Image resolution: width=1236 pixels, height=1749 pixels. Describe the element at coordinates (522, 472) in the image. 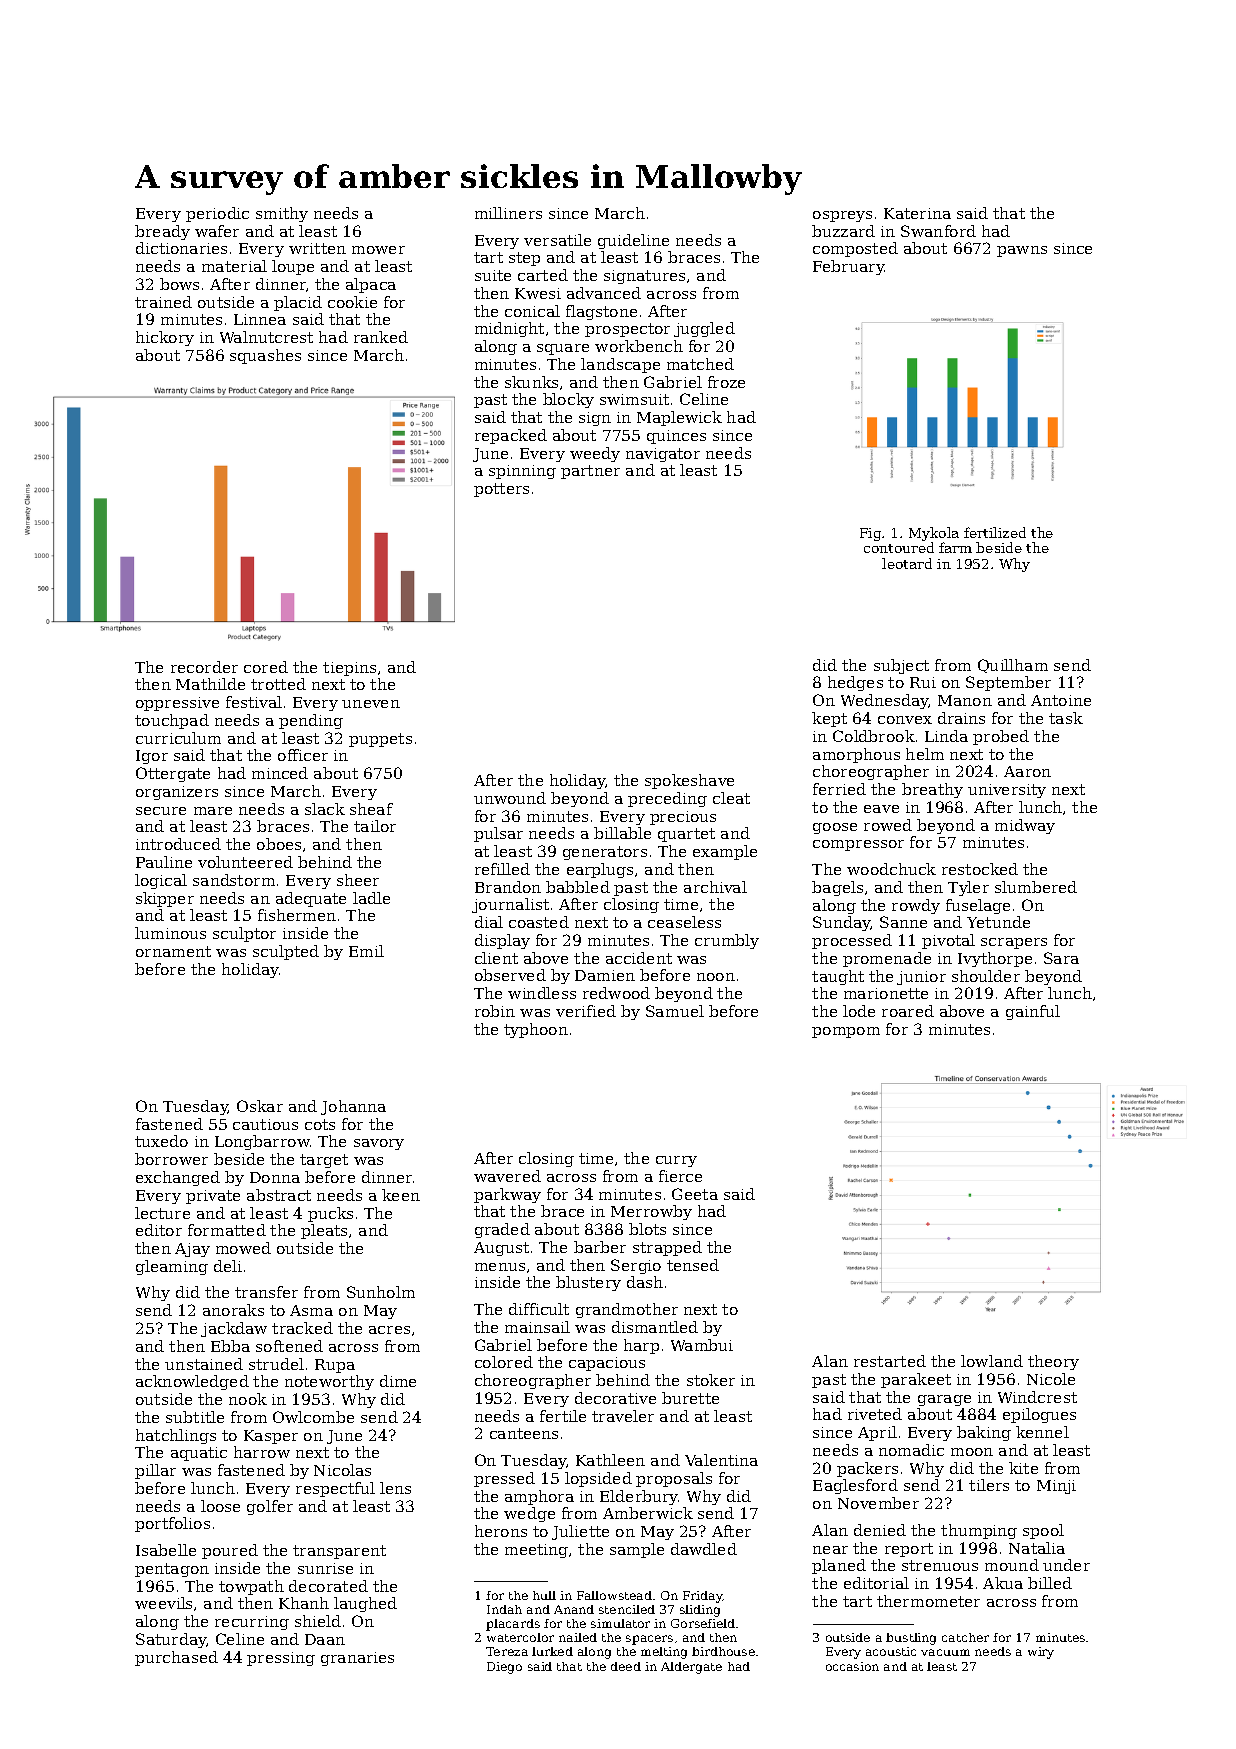

I see `spinning` at that location.
